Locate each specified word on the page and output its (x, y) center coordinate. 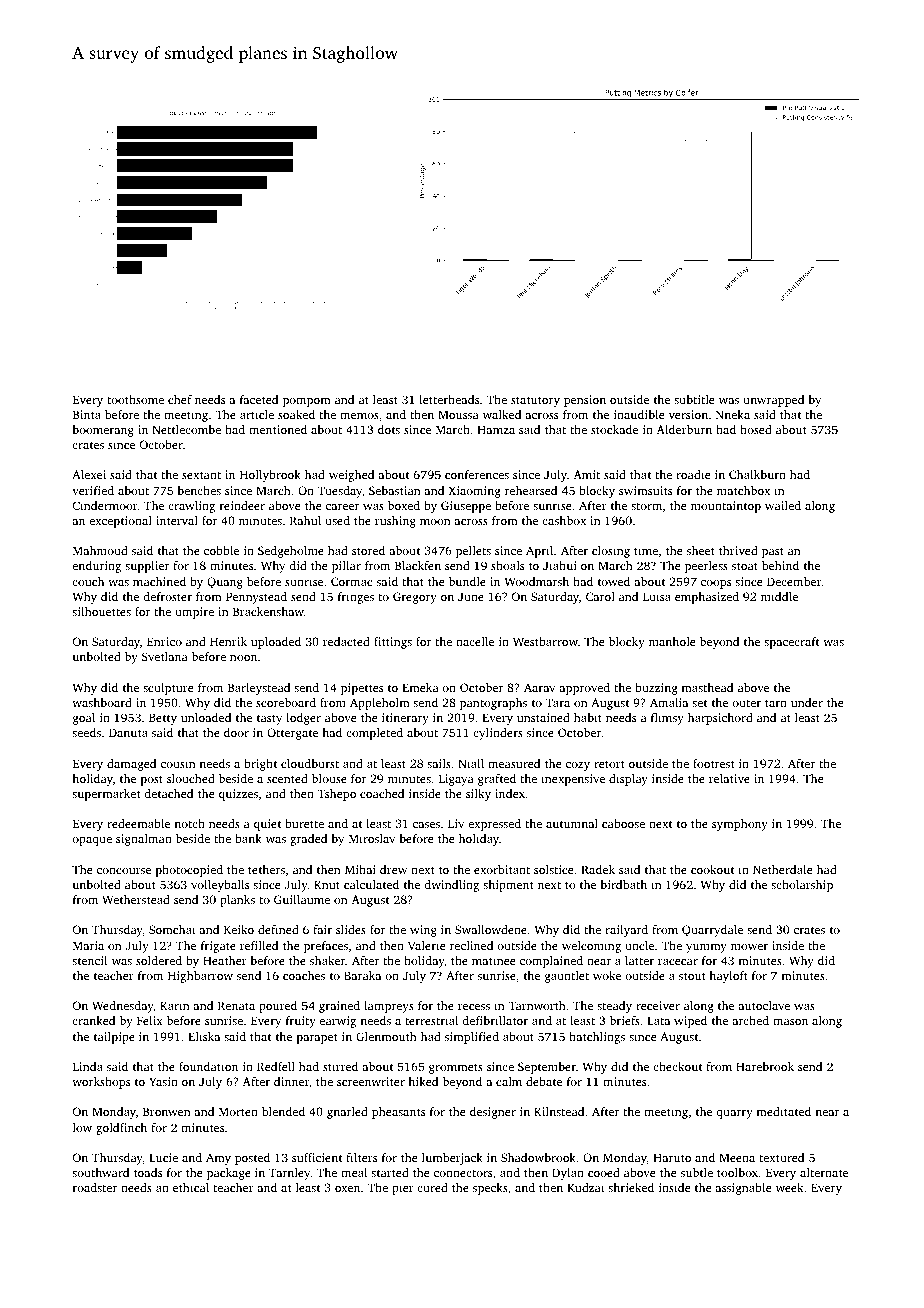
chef (180, 399)
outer (746, 703)
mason (790, 1022)
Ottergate (292, 734)
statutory (535, 401)
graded (308, 840)
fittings (393, 643)
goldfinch (121, 1129)
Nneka (733, 414)
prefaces (326, 947)
